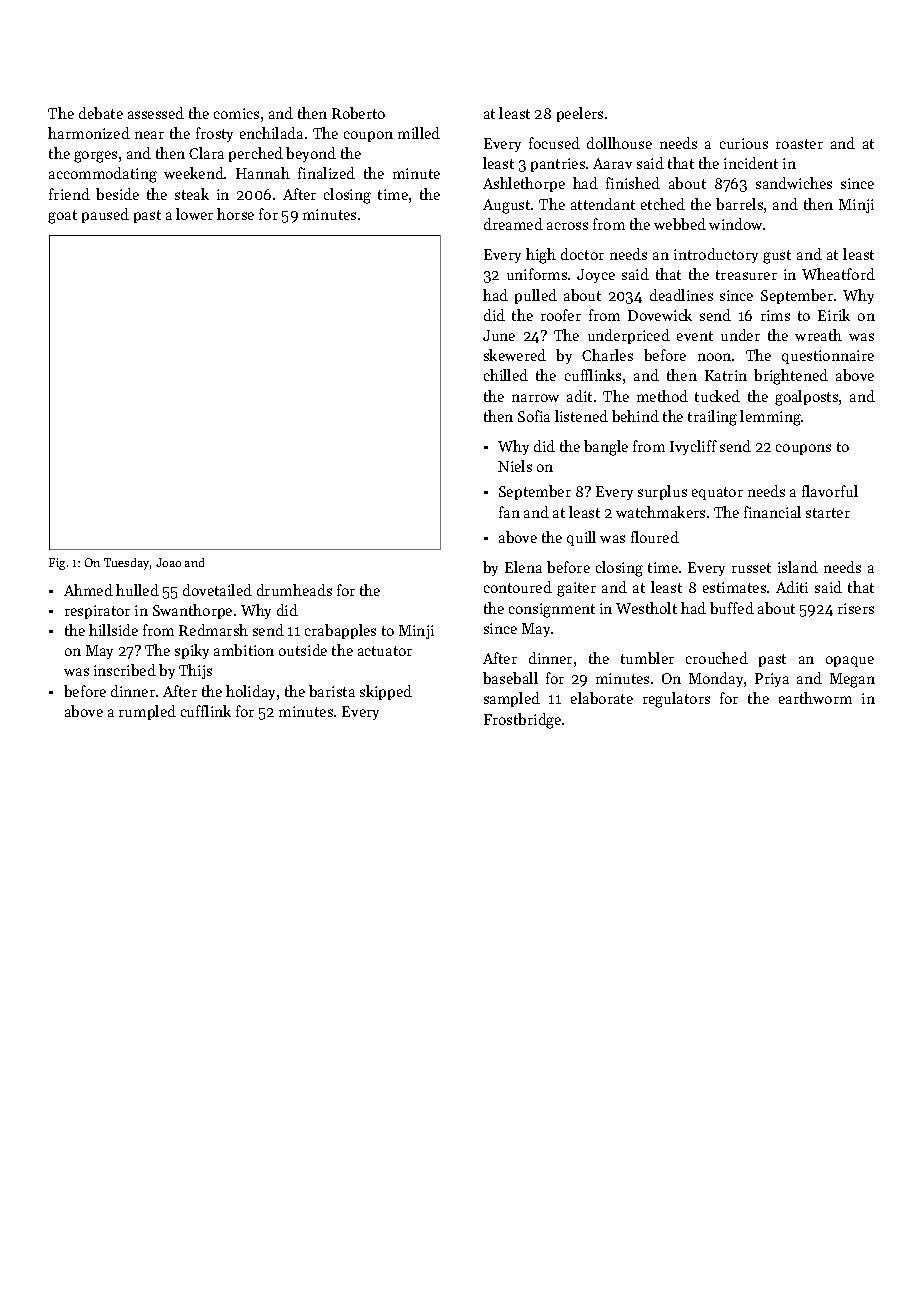 This document has height=1314, width=924. Describe the element at coordinates (213, 630) in the document. I see `Redmarsh` at that location.
